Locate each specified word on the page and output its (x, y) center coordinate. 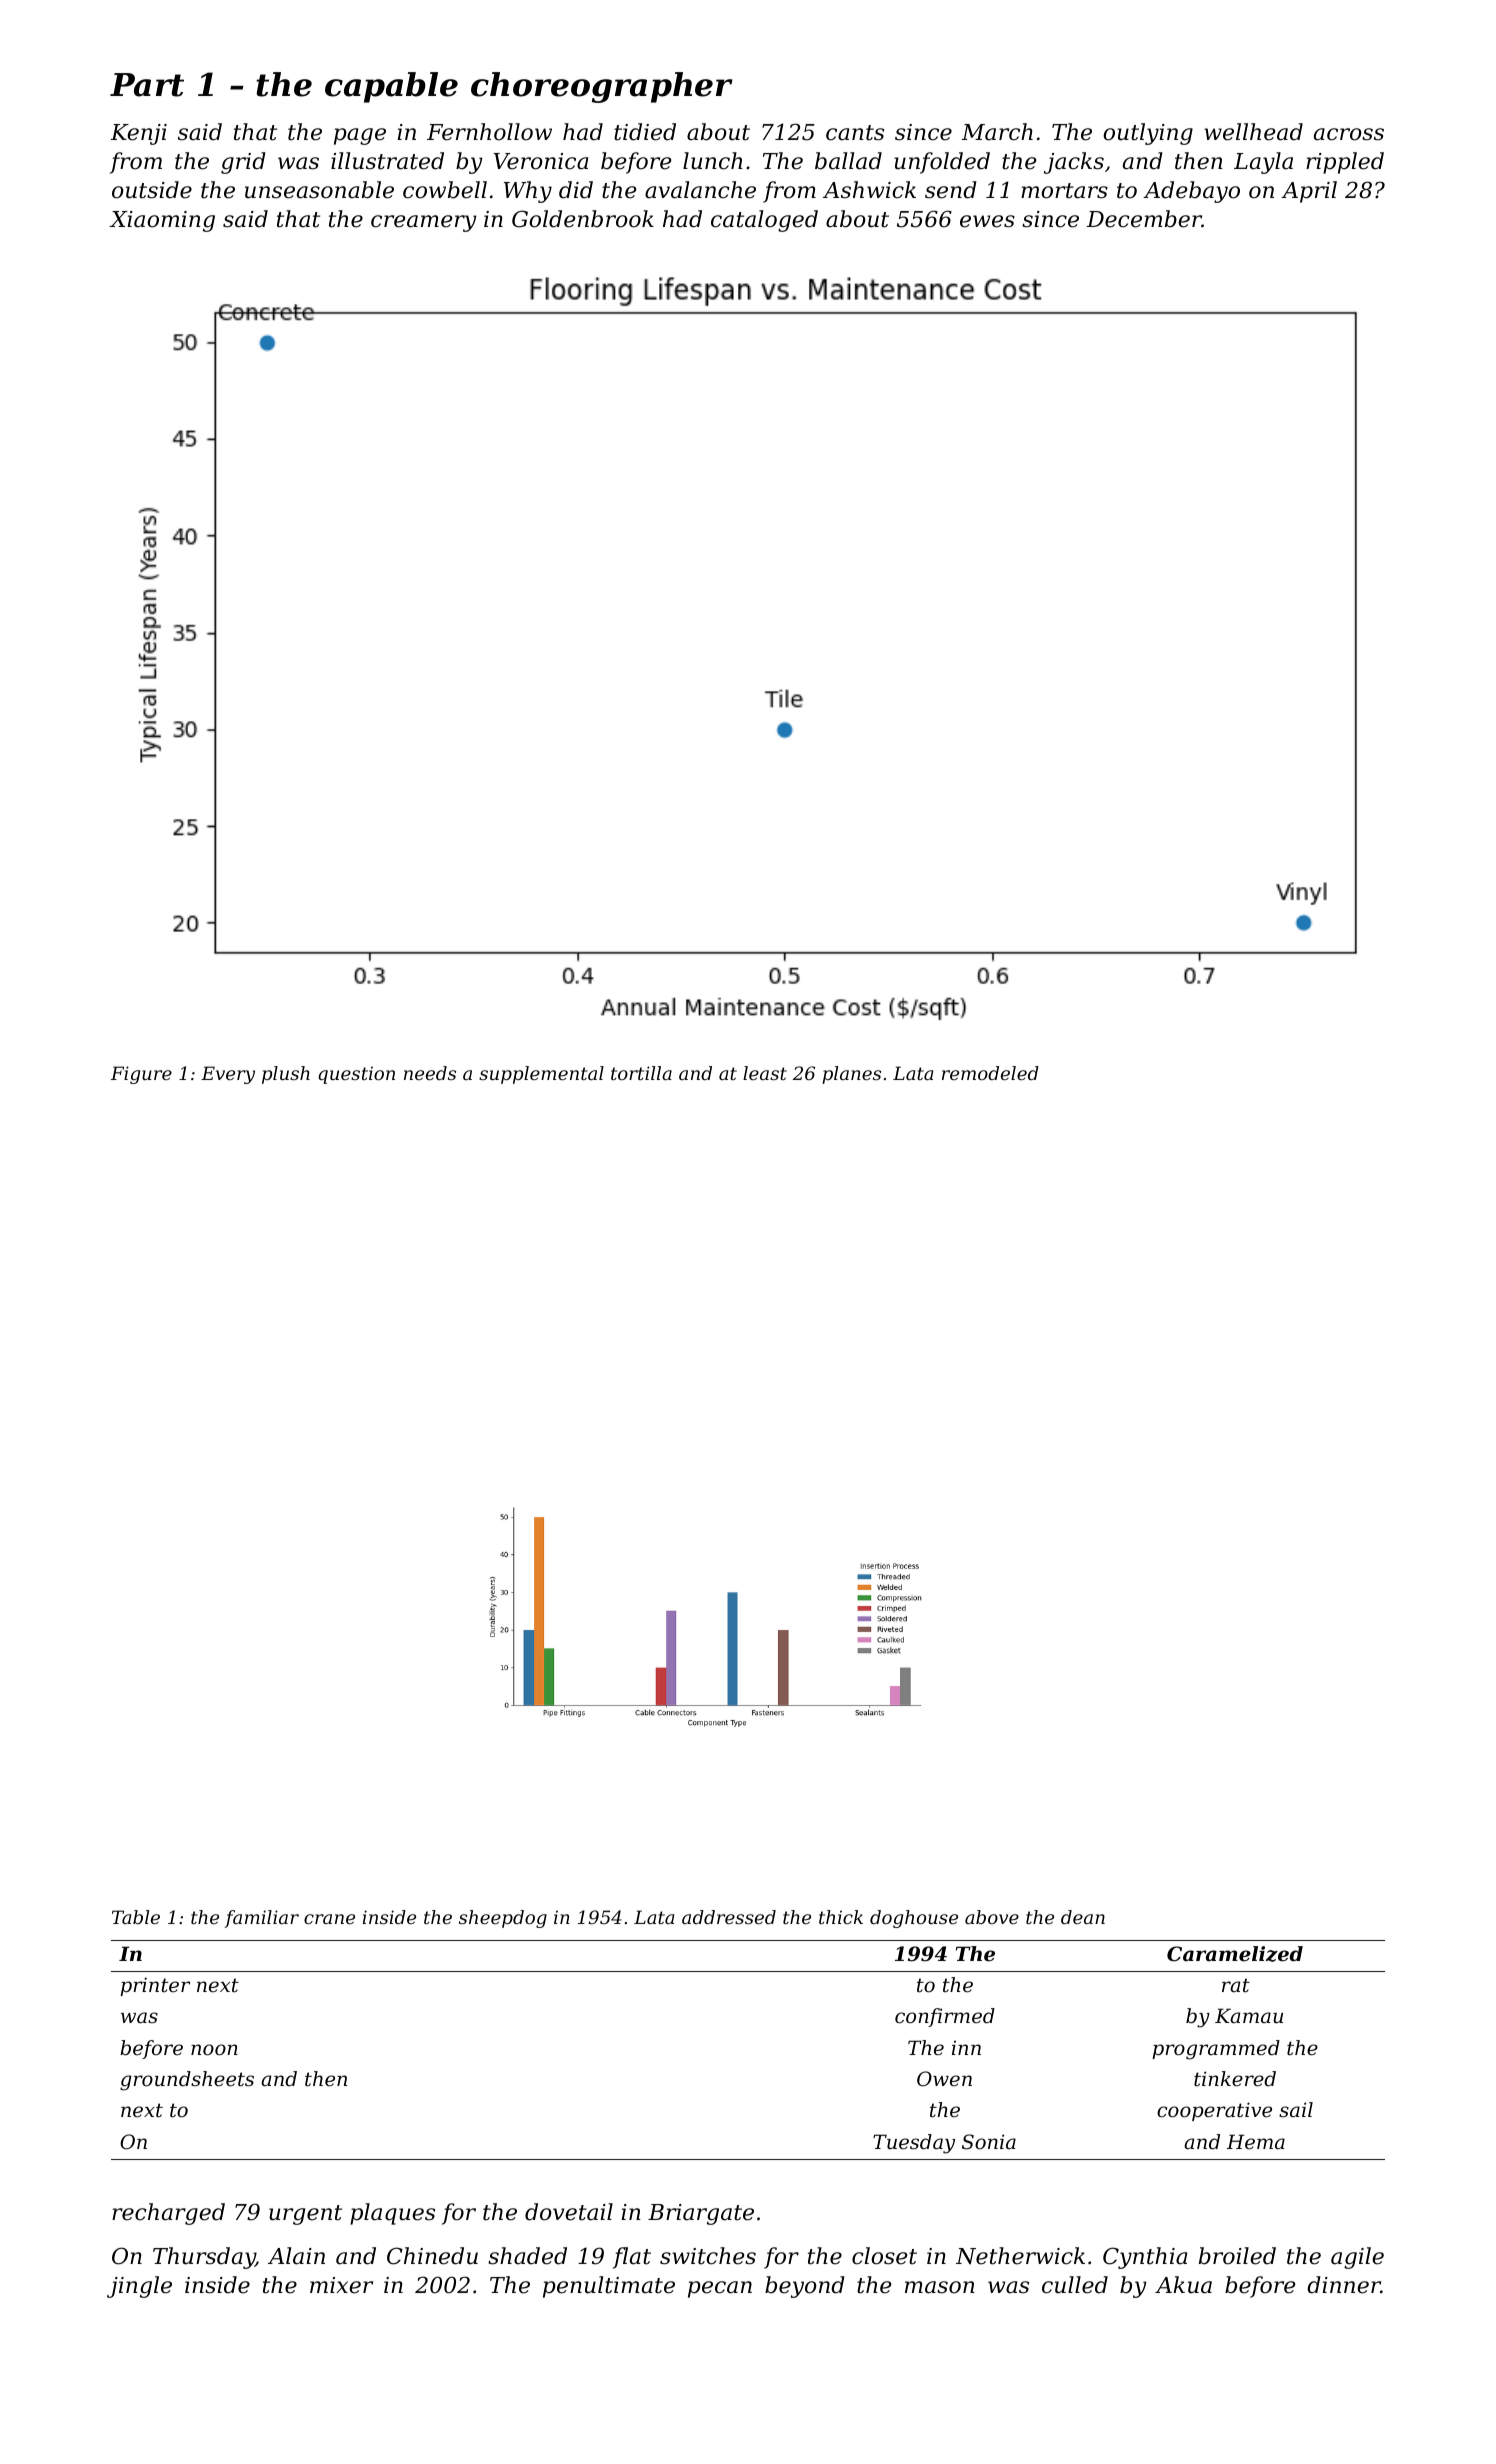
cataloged (764, 221)
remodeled (990, 1073)
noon (214, 2050)
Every (228, 1075)
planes (851, 1075)
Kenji (139, 134)
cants (855, 133)
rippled (1345, 163)
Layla (1263, 163)
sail (1296, 2109)
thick (841, 1917)
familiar (262, 1919)
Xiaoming (162, 221)
